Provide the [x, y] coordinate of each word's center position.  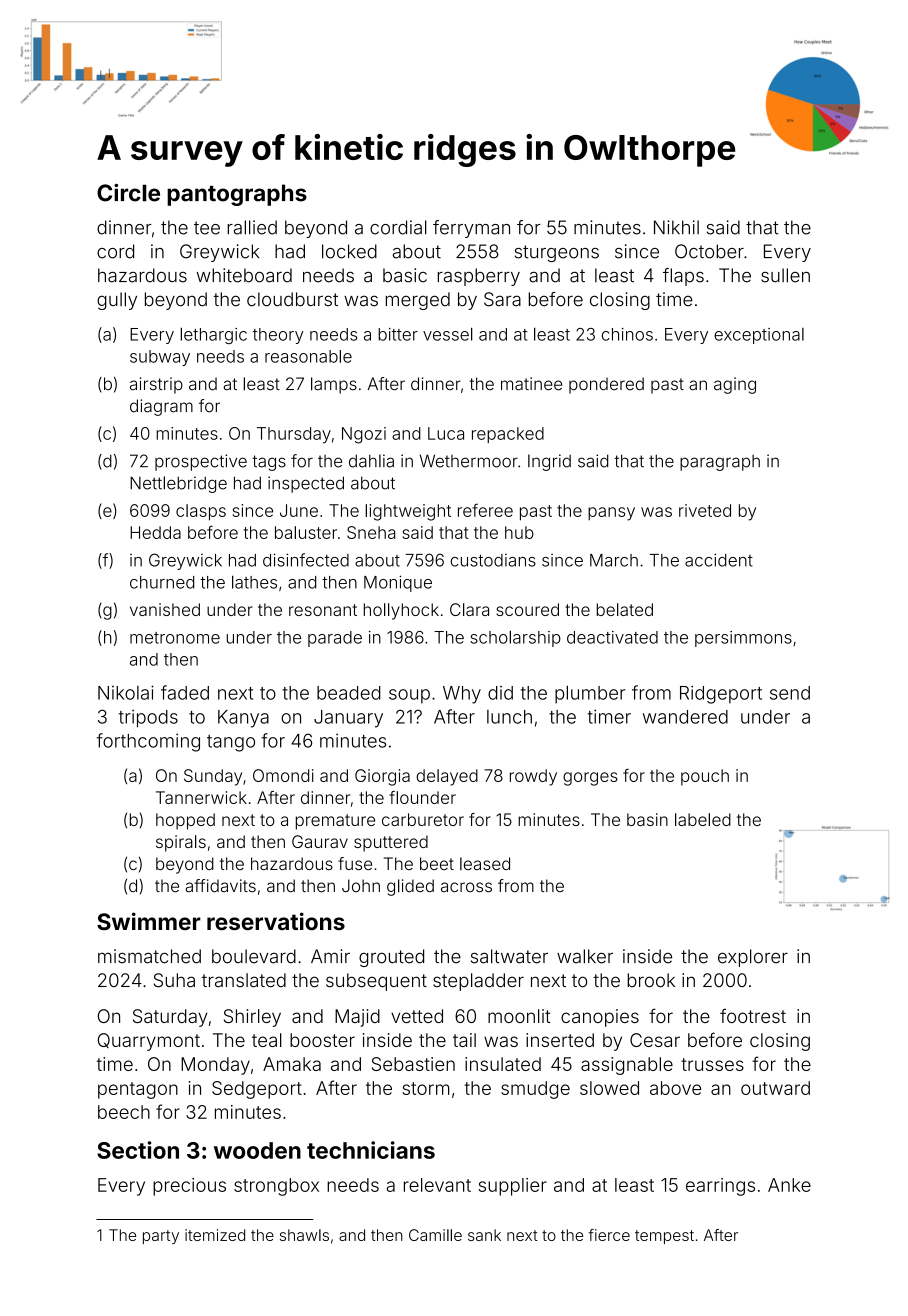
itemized [215, 1235]
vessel [448, 334]
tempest [664, 1237]
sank [484, 1235]
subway [160, 358]
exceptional [759, 336]
